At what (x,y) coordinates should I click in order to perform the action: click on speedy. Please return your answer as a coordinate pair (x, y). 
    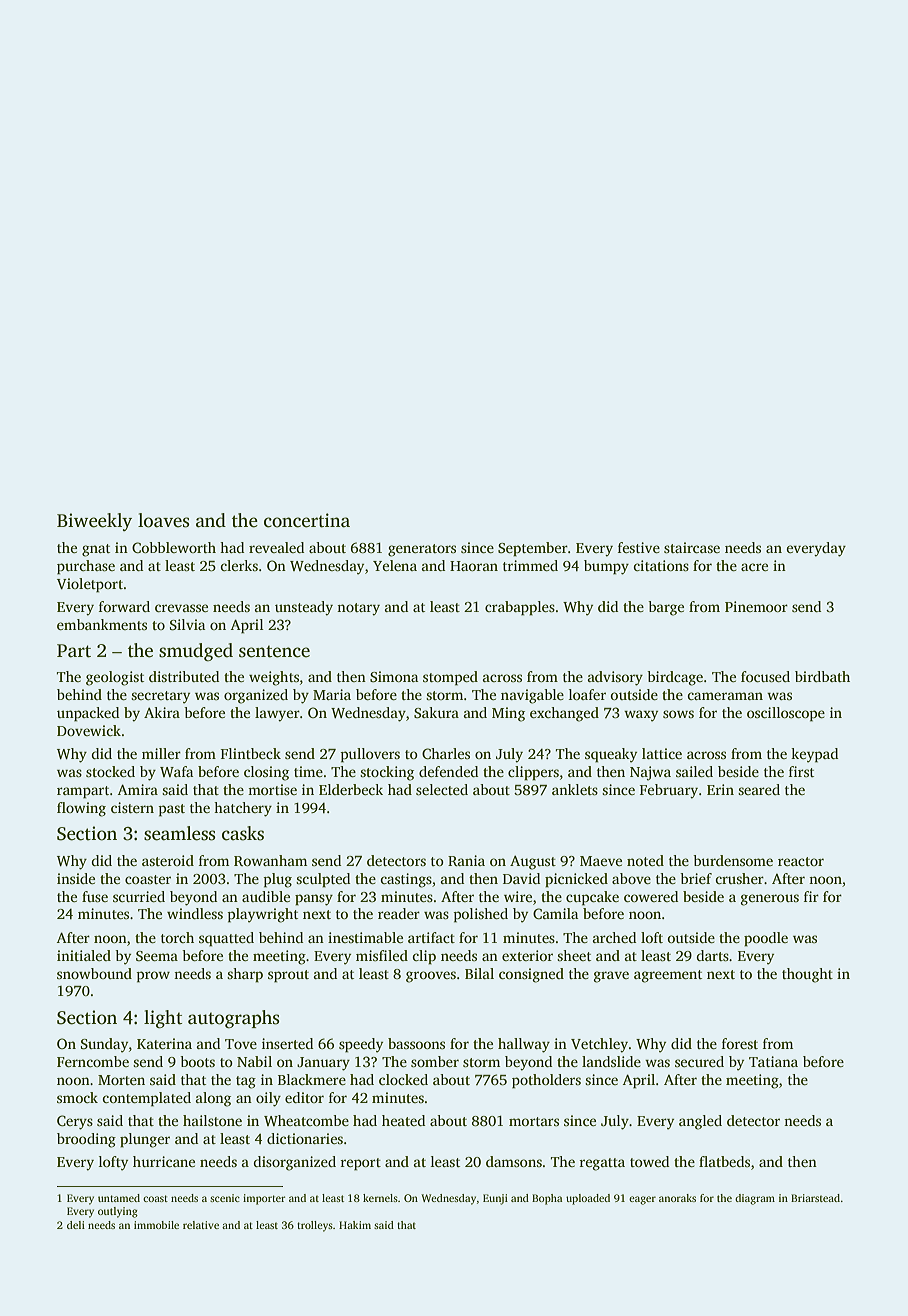
    Looking at the image, I should click on (361, 1045).
